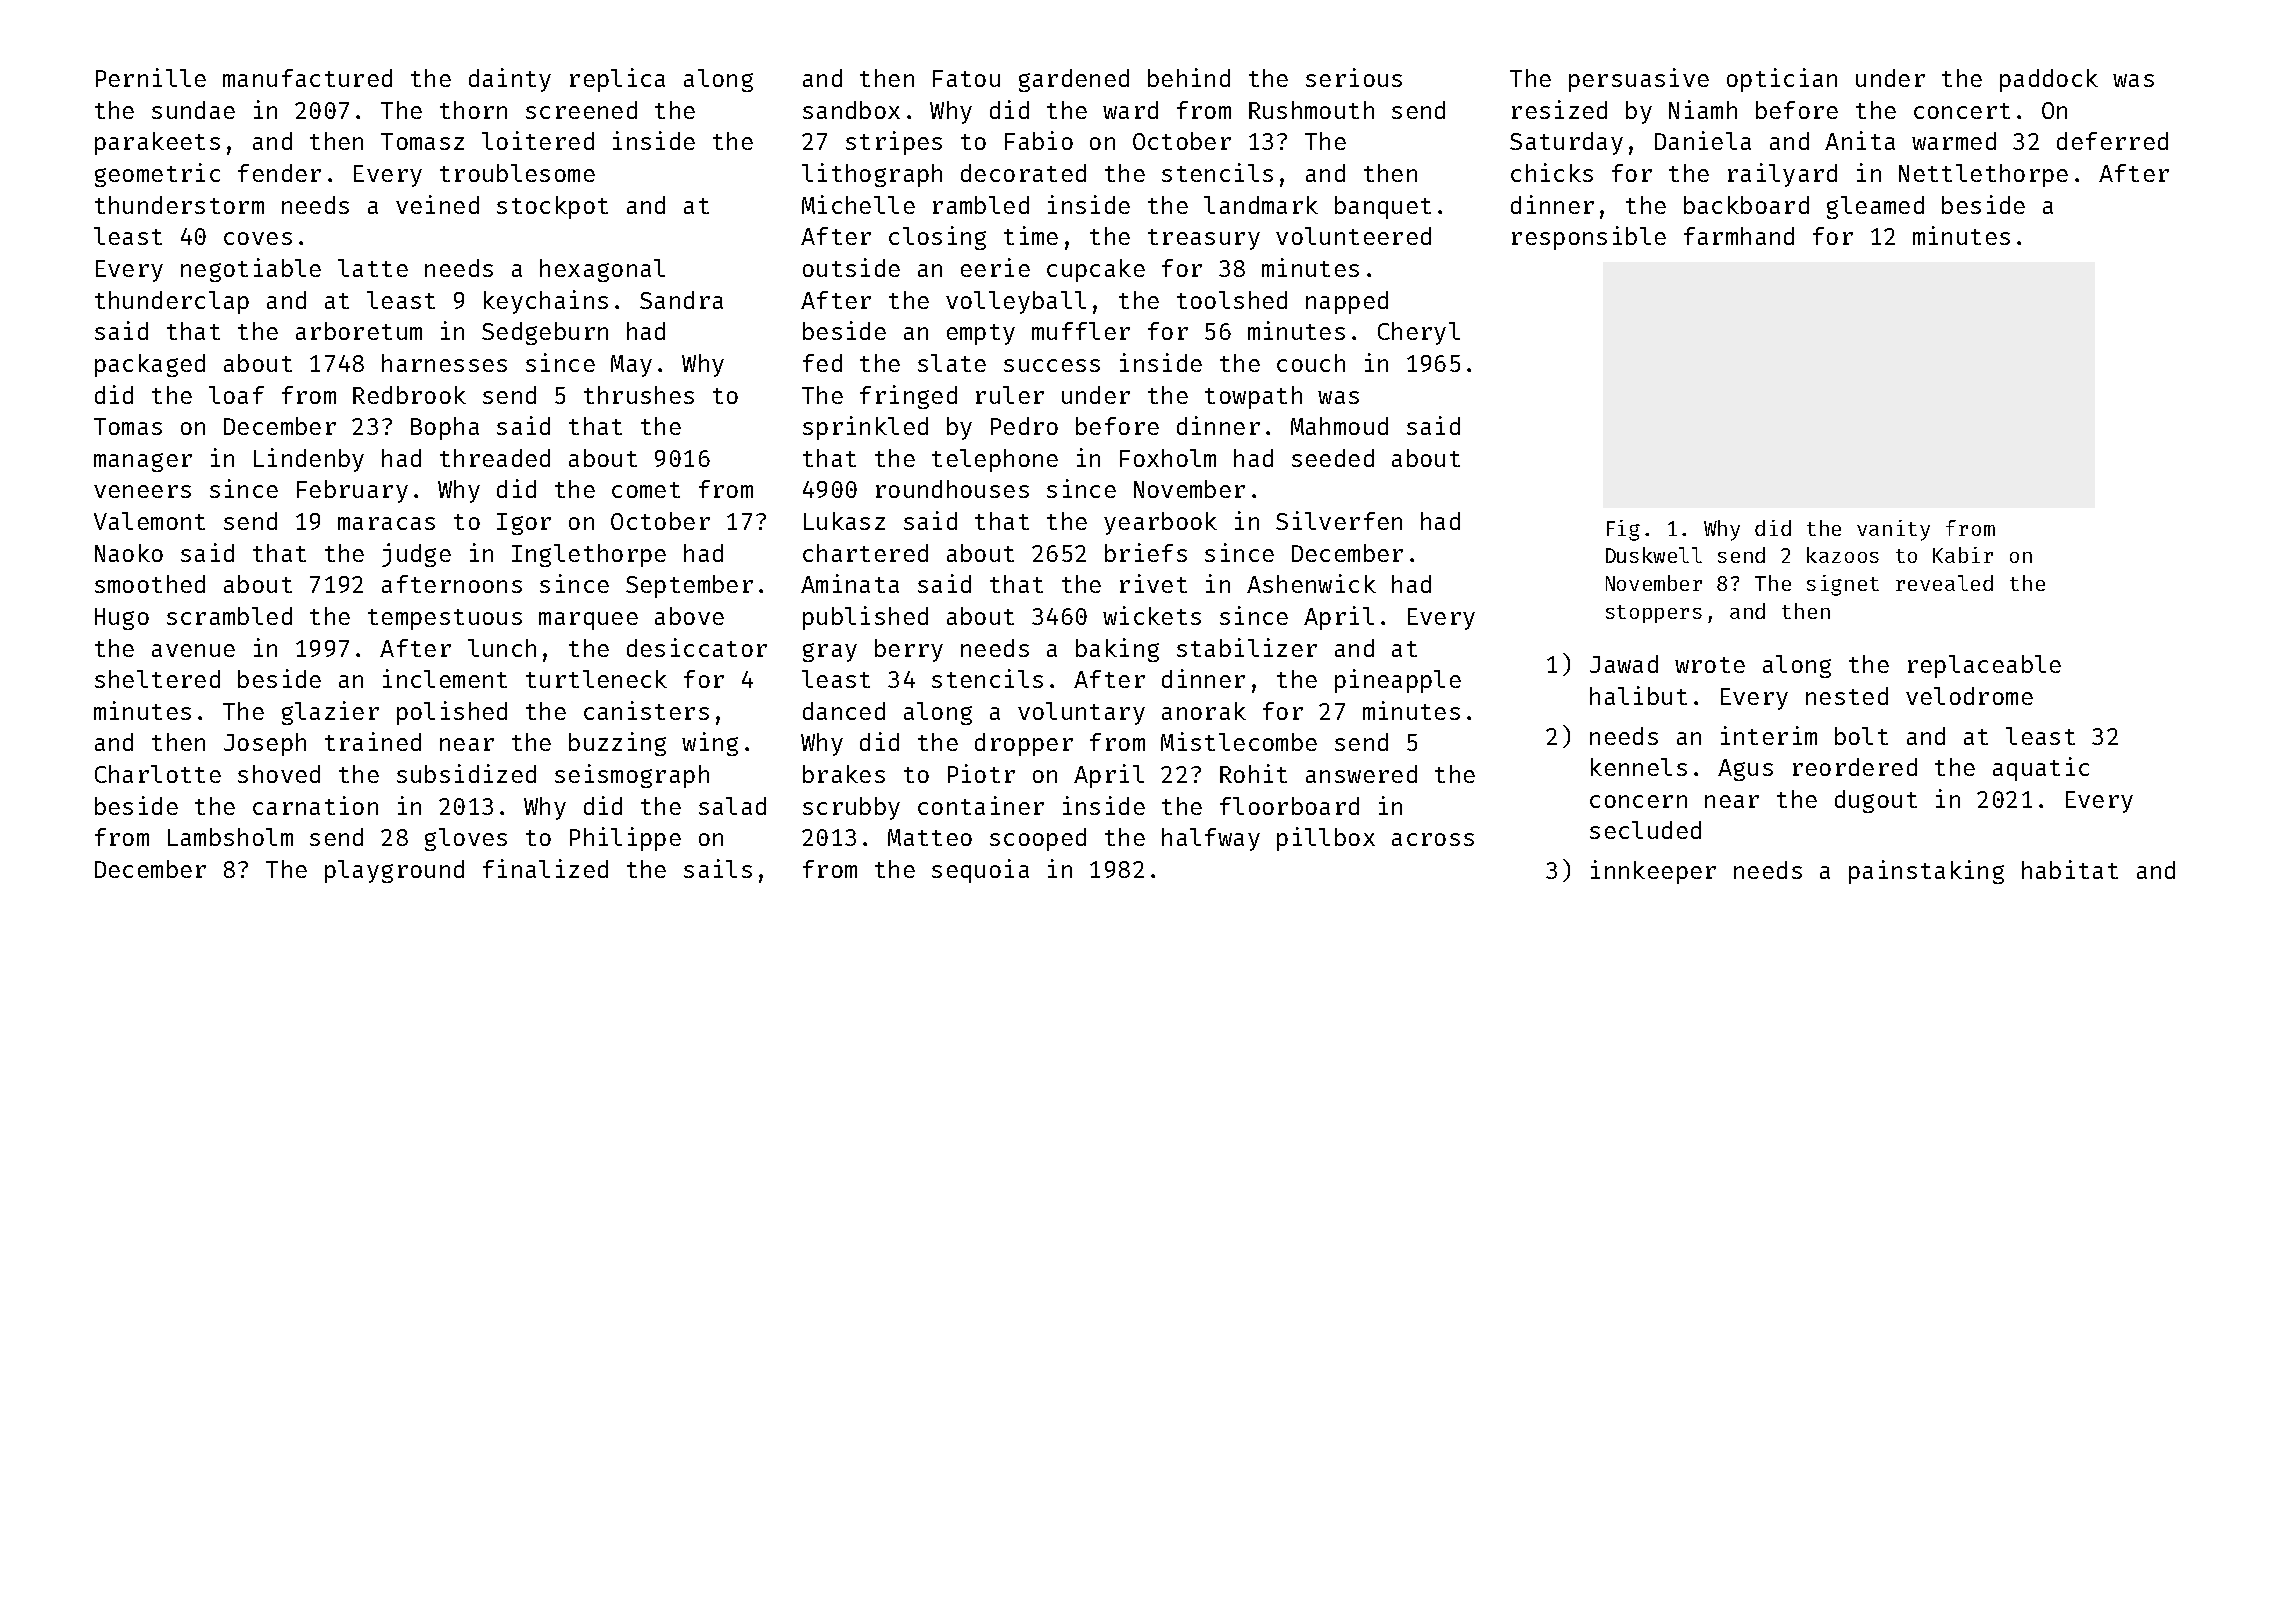 The image size is (2282, 1614). I want to click on negotiable, so click(251, 270).
